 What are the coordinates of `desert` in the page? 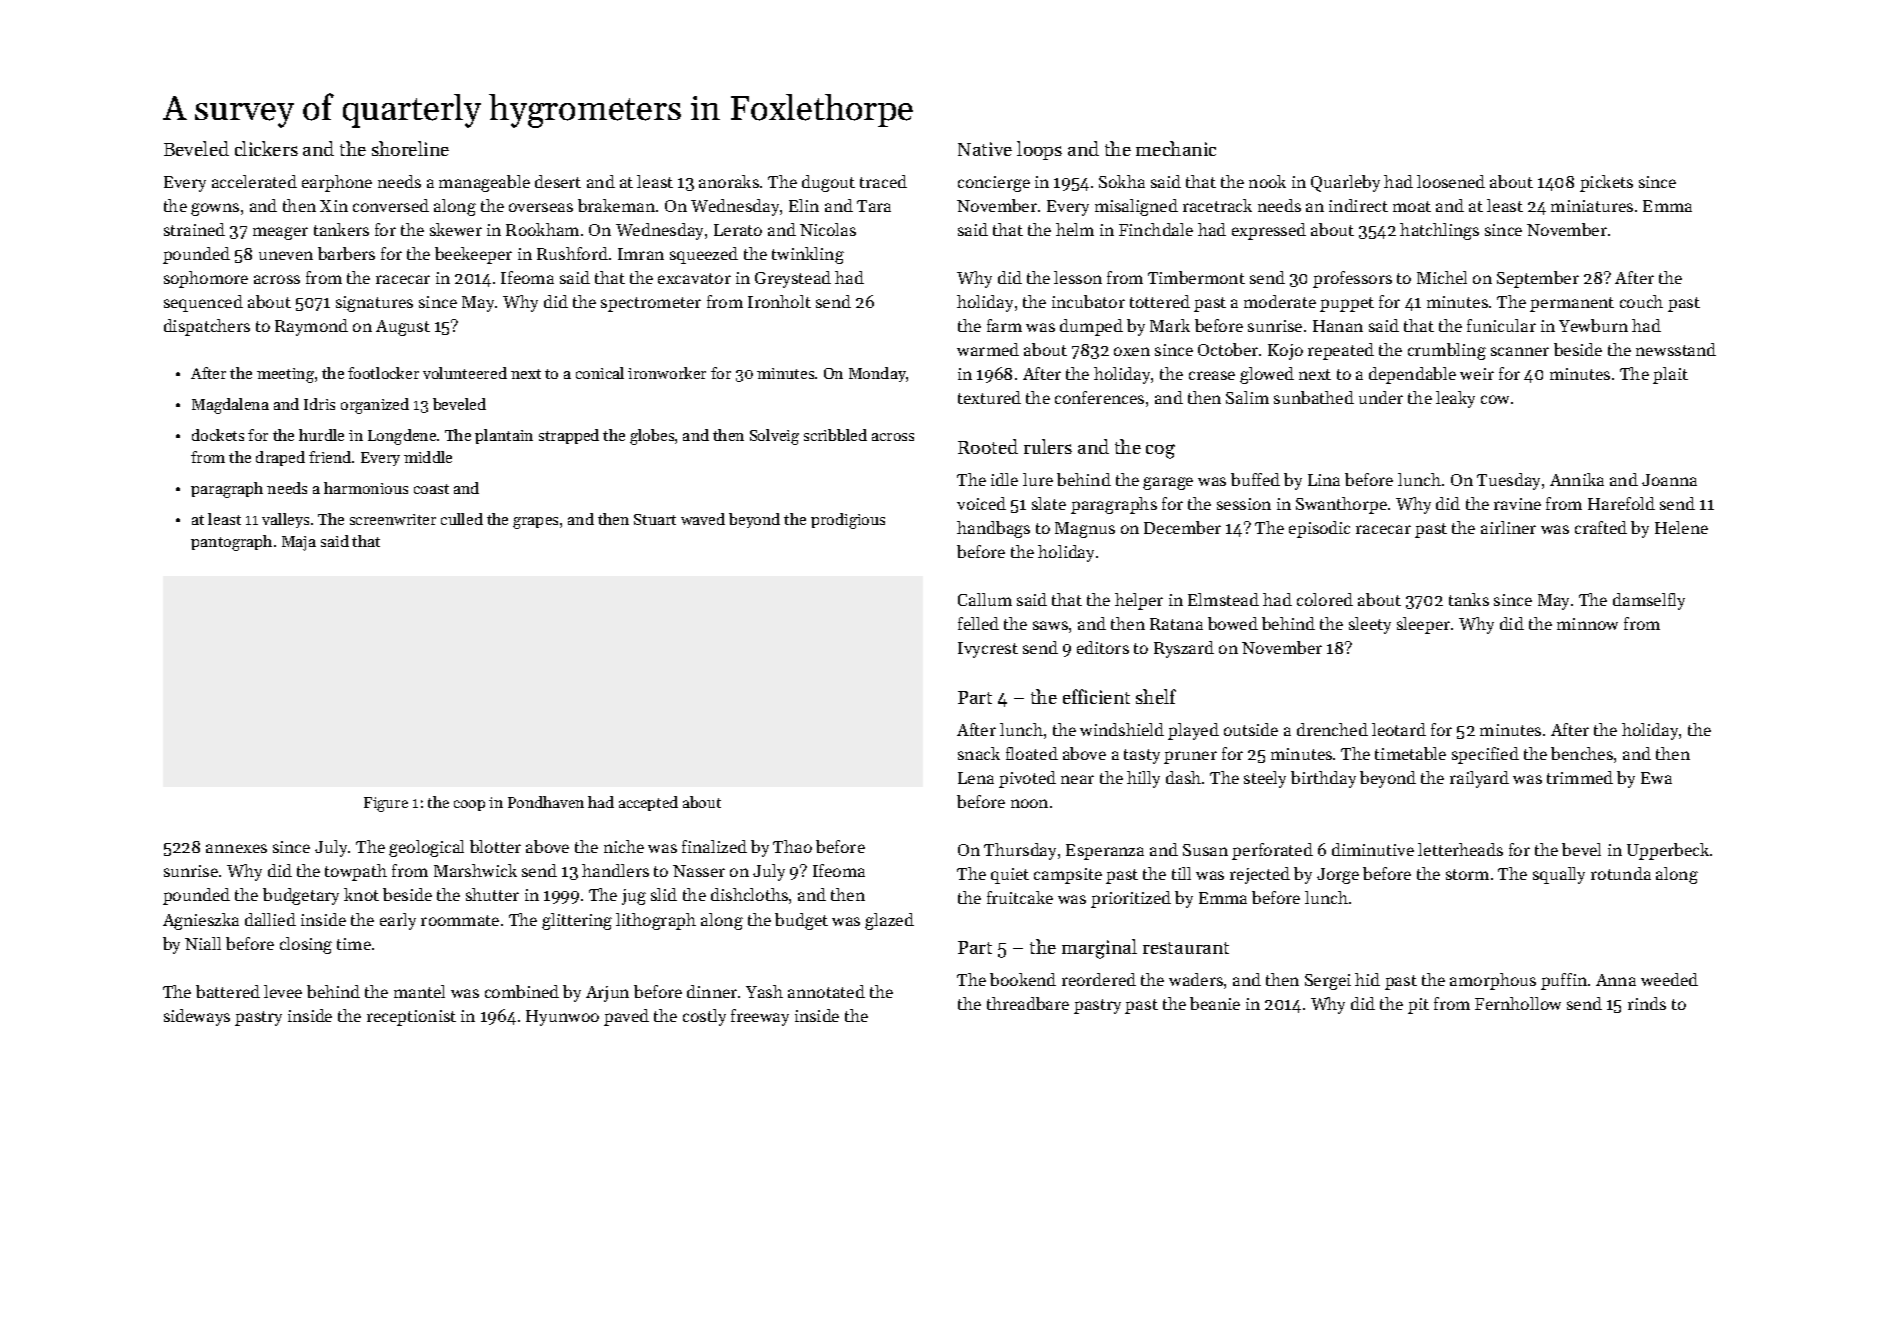 It's located at (558, 181).
